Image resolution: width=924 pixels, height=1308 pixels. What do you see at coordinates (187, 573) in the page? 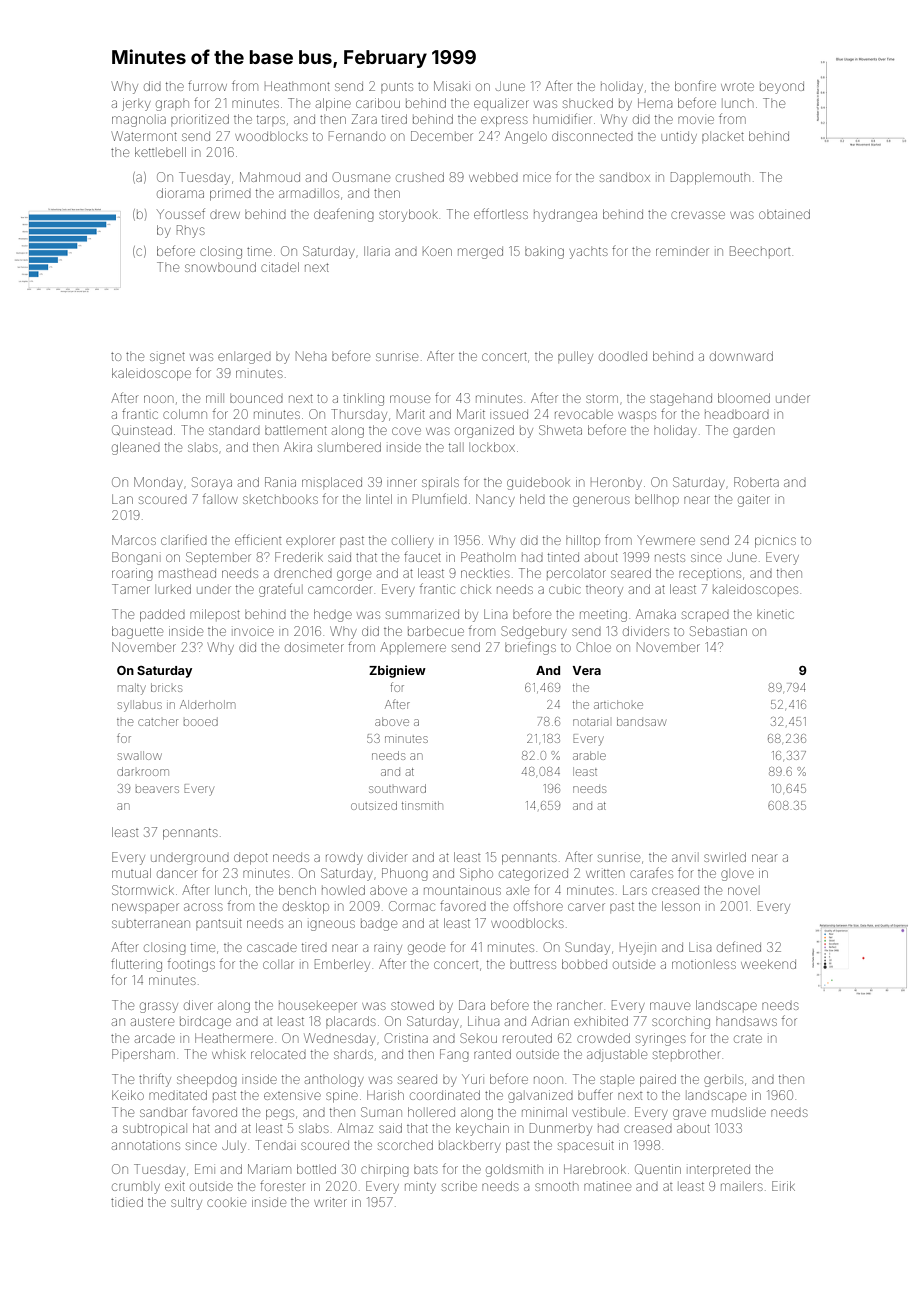
I see `masthead` at bounding box center [187, 573].
